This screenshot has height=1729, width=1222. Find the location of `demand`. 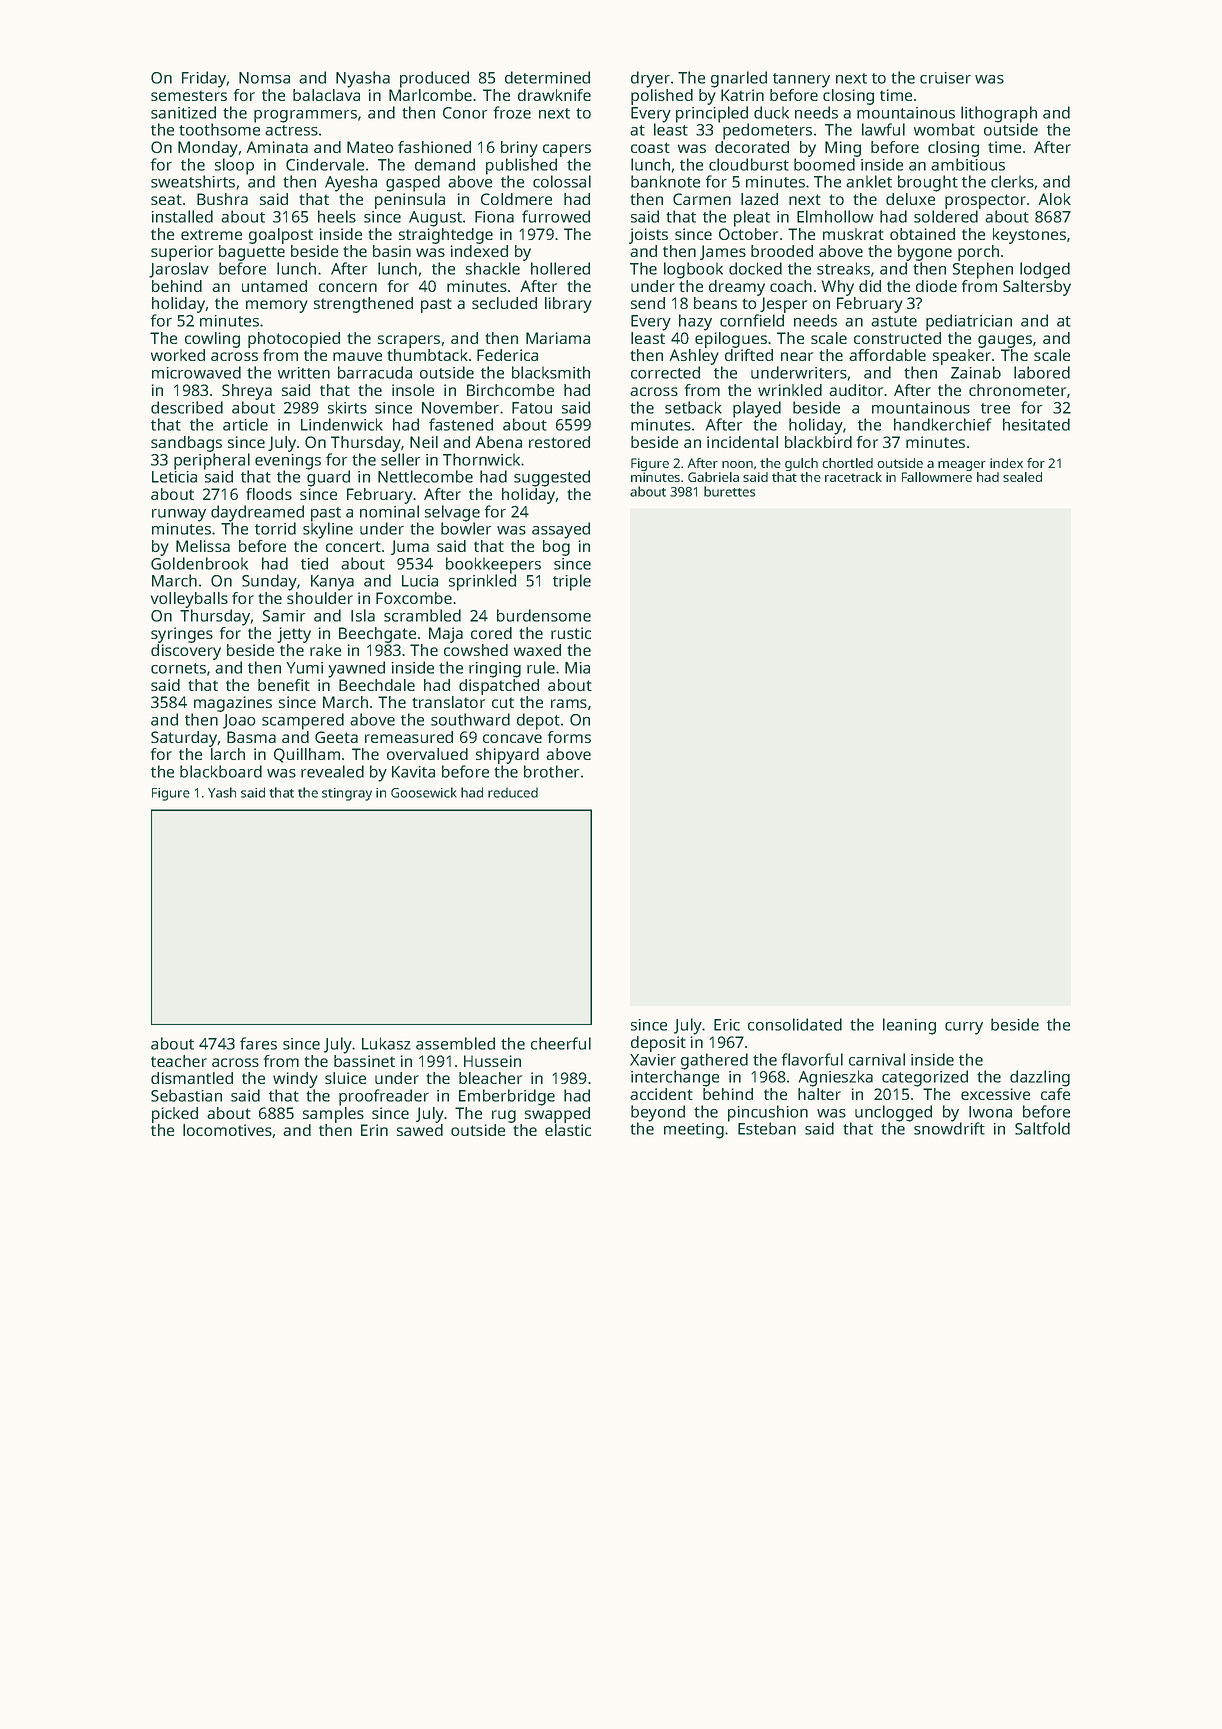

demand is located at coordinates (445, 164).
